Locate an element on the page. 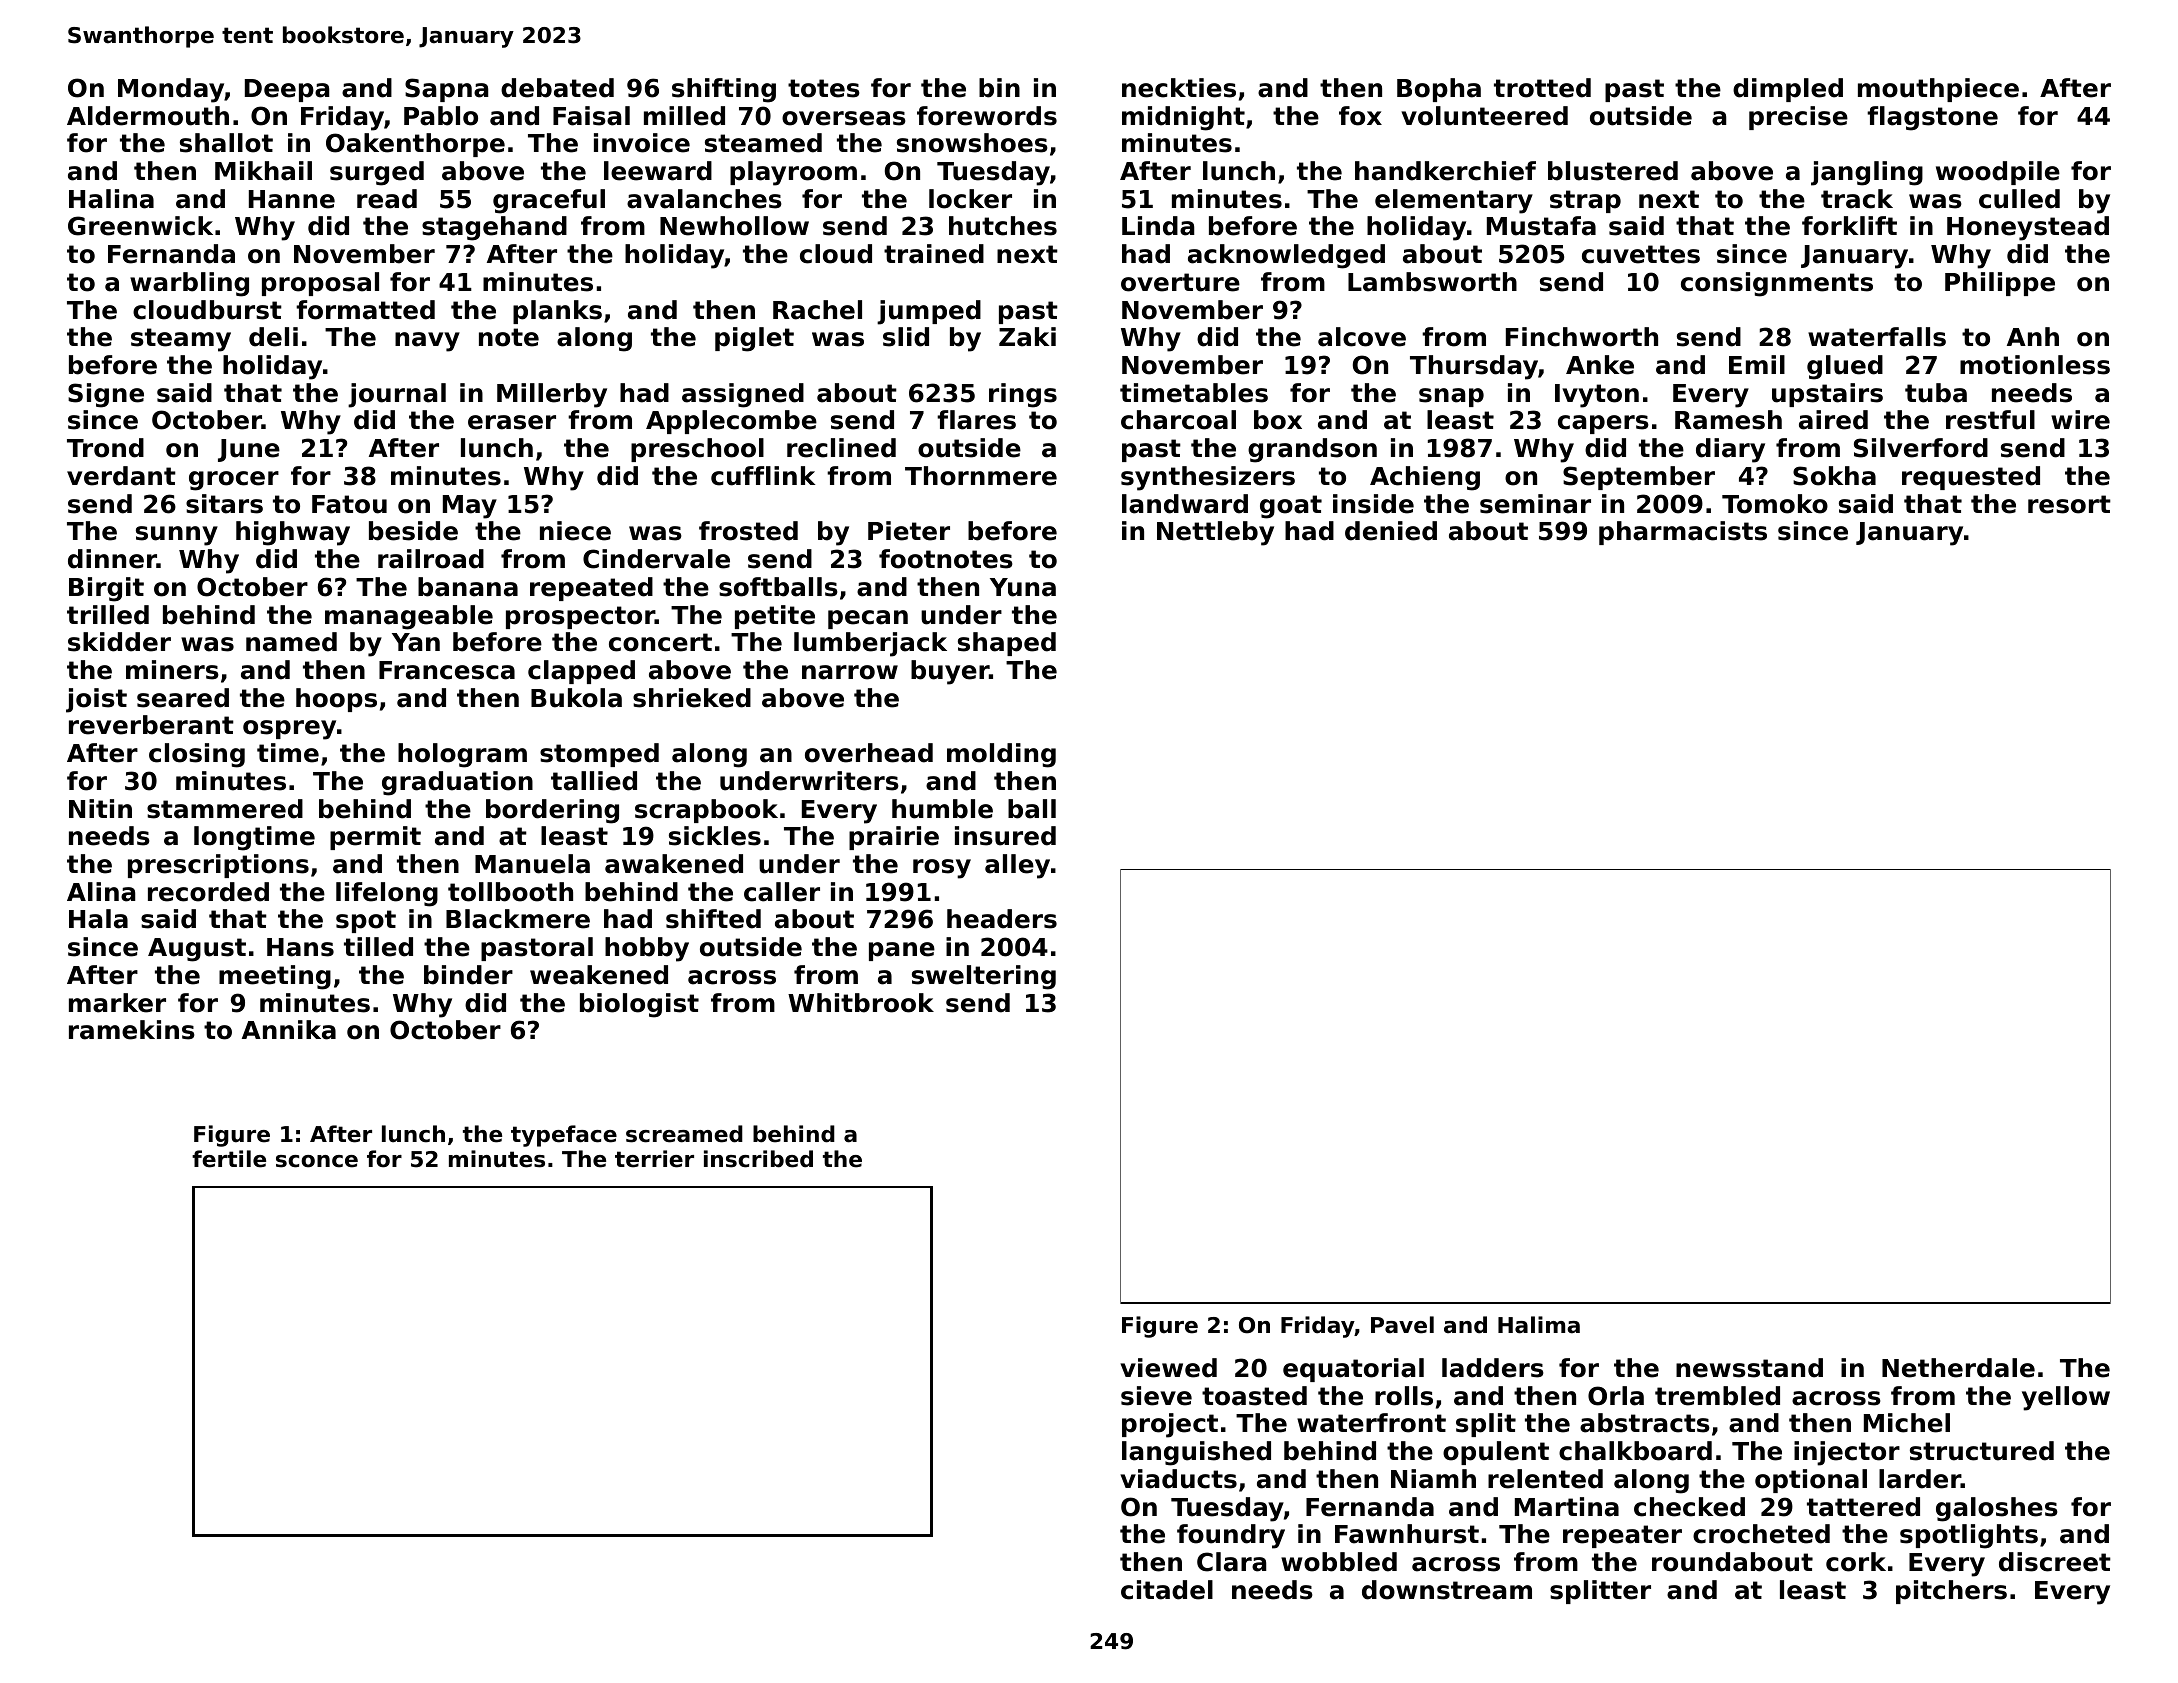 The height and width of the page is (1683, 2178). Pavel is located at coordinates (1402, 1325).
